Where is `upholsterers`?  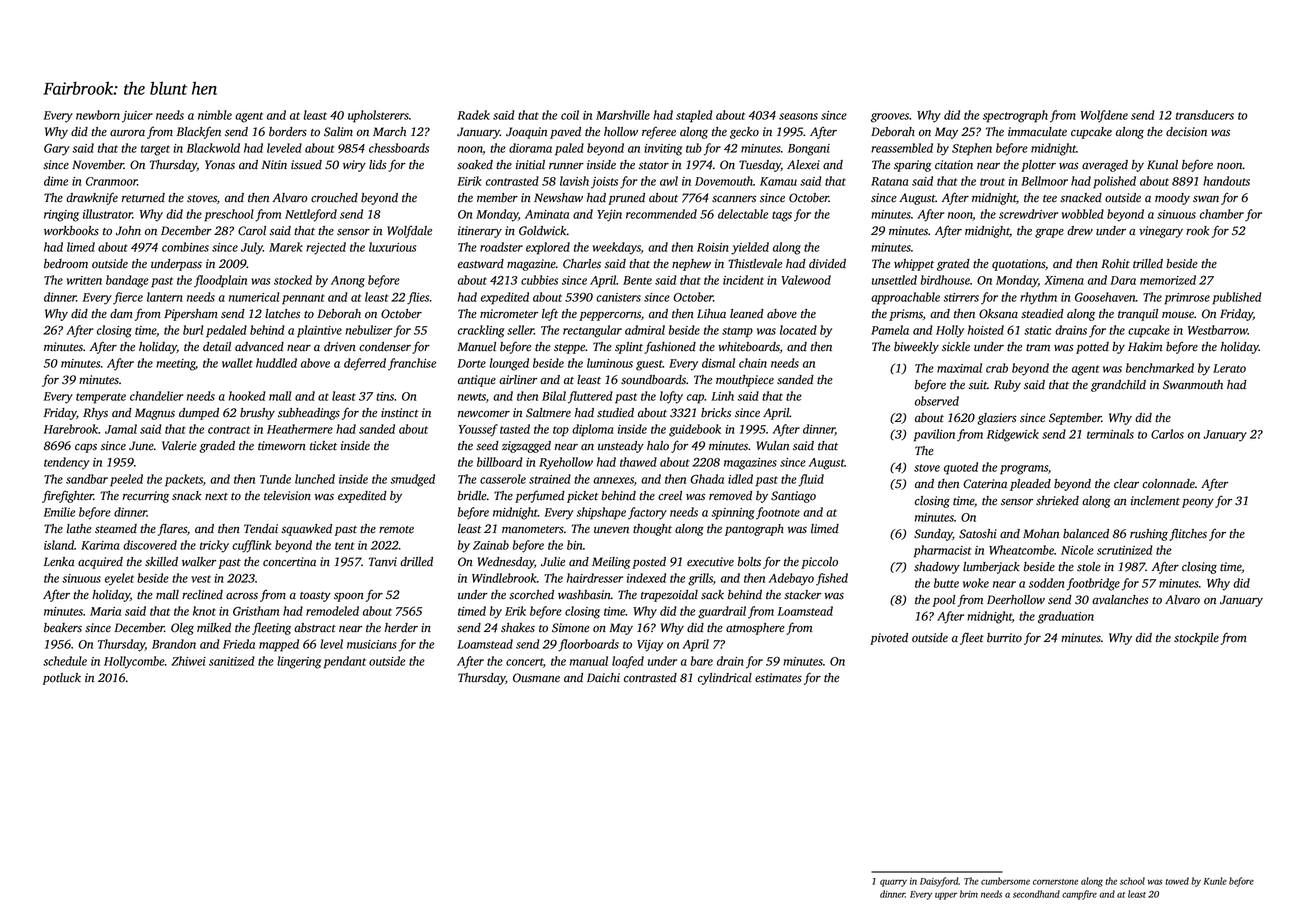
upholsterers is located at coordinates (378, 116).
